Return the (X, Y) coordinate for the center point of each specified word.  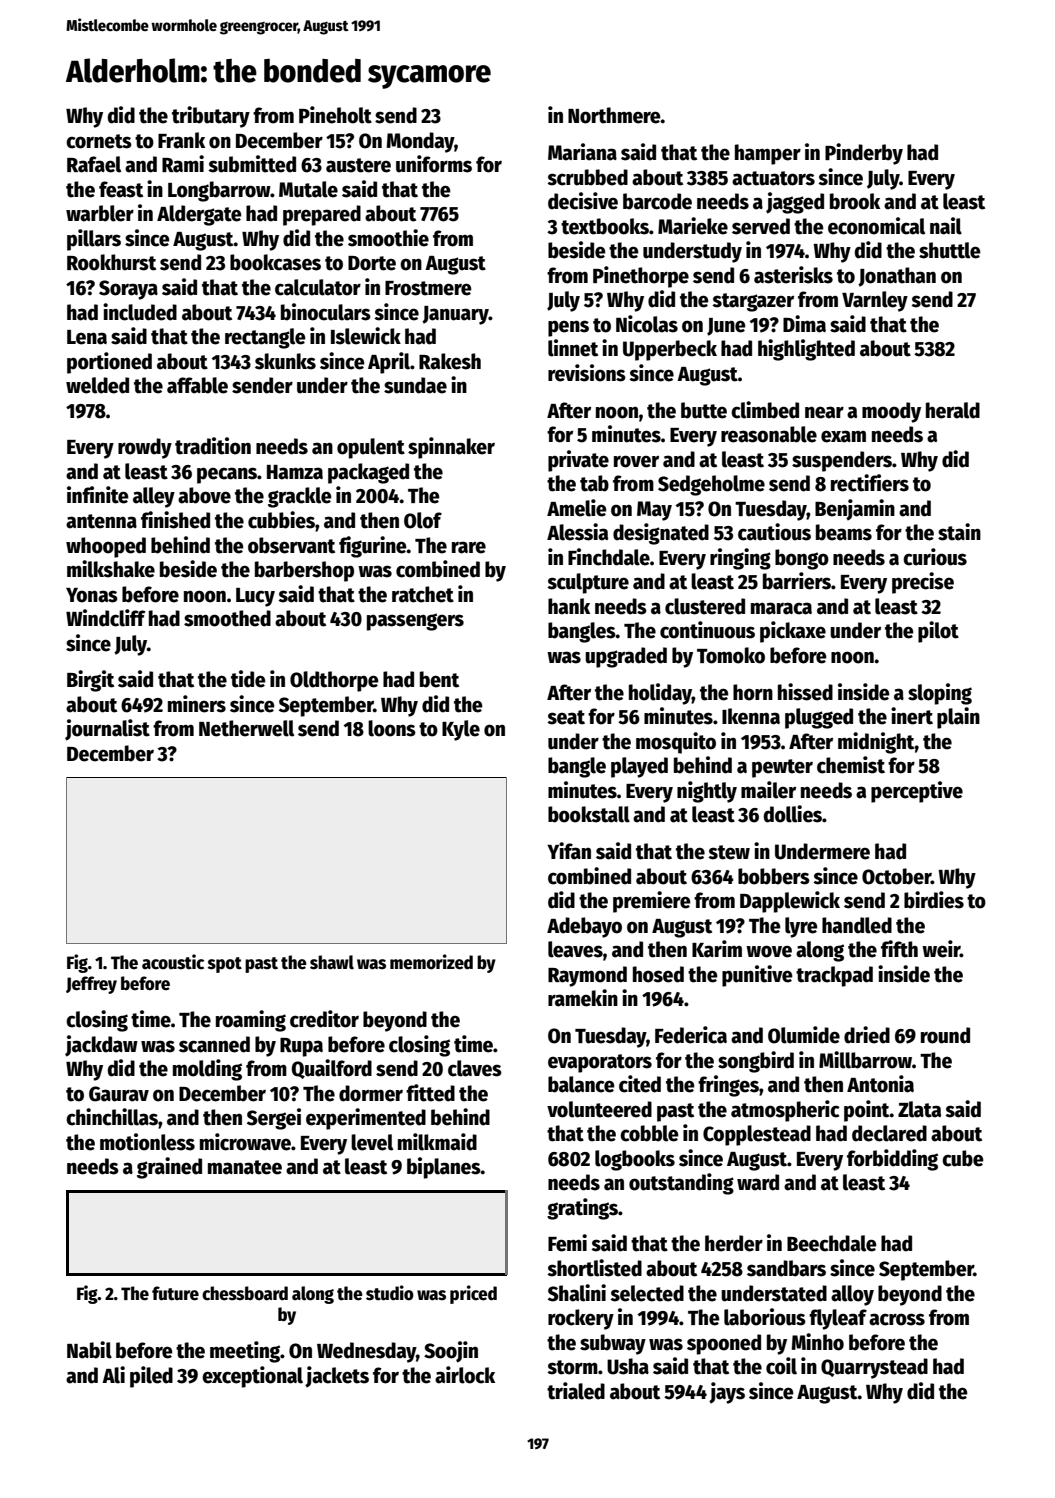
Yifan (569, 851)
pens (568, 328)
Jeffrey (91, 985)
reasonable (769, 434)
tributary (211, 117)
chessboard (245, 1293)
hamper (768, 154)
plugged (819, 718)
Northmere (614, 115)
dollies (792, 814)
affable (197, 385)
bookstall (589, 814)
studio (390, 1293)
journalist (107, 730)
